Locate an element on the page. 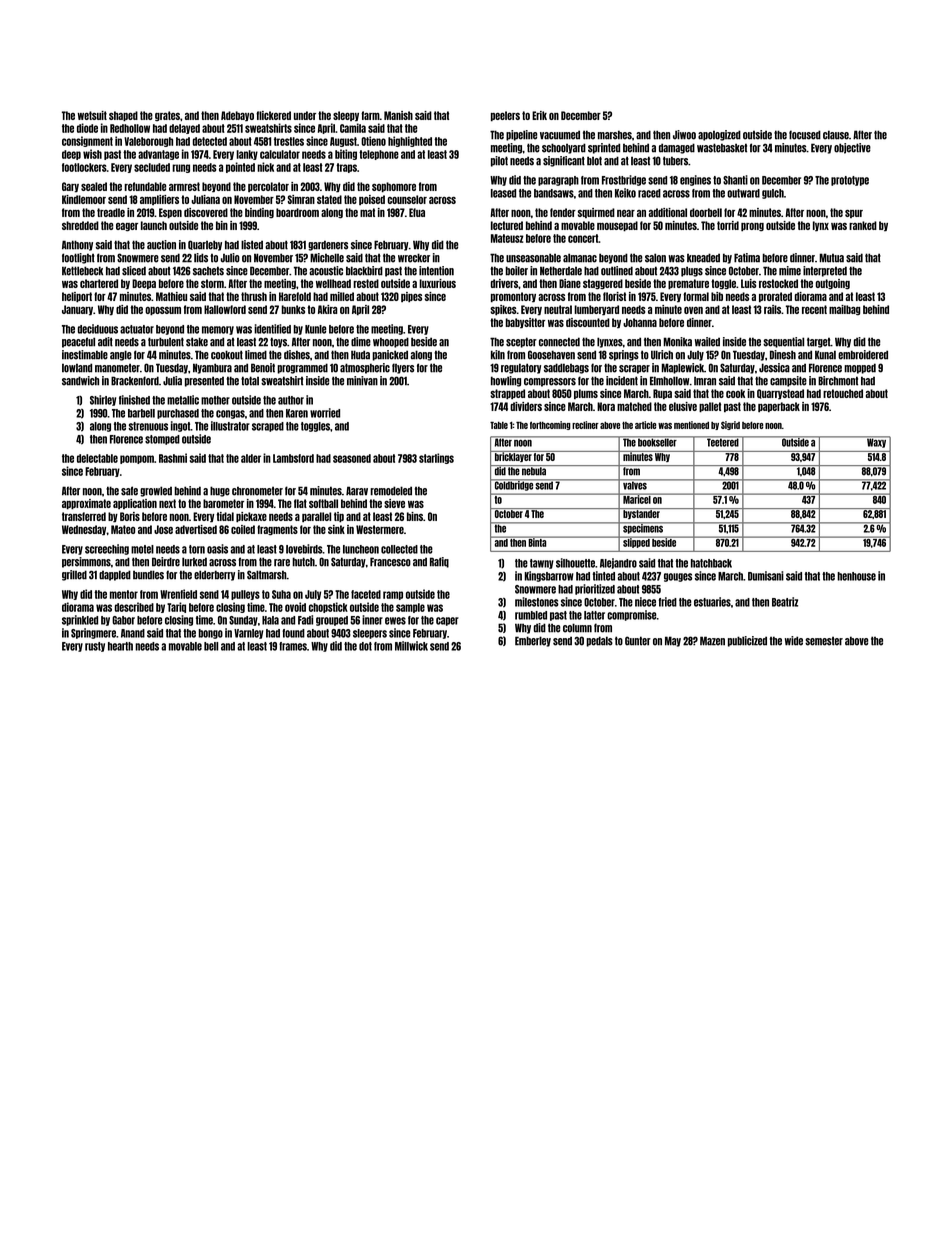 The height and width of the page is (1233, 952). luncheon is located at coordinates (361, 549).
